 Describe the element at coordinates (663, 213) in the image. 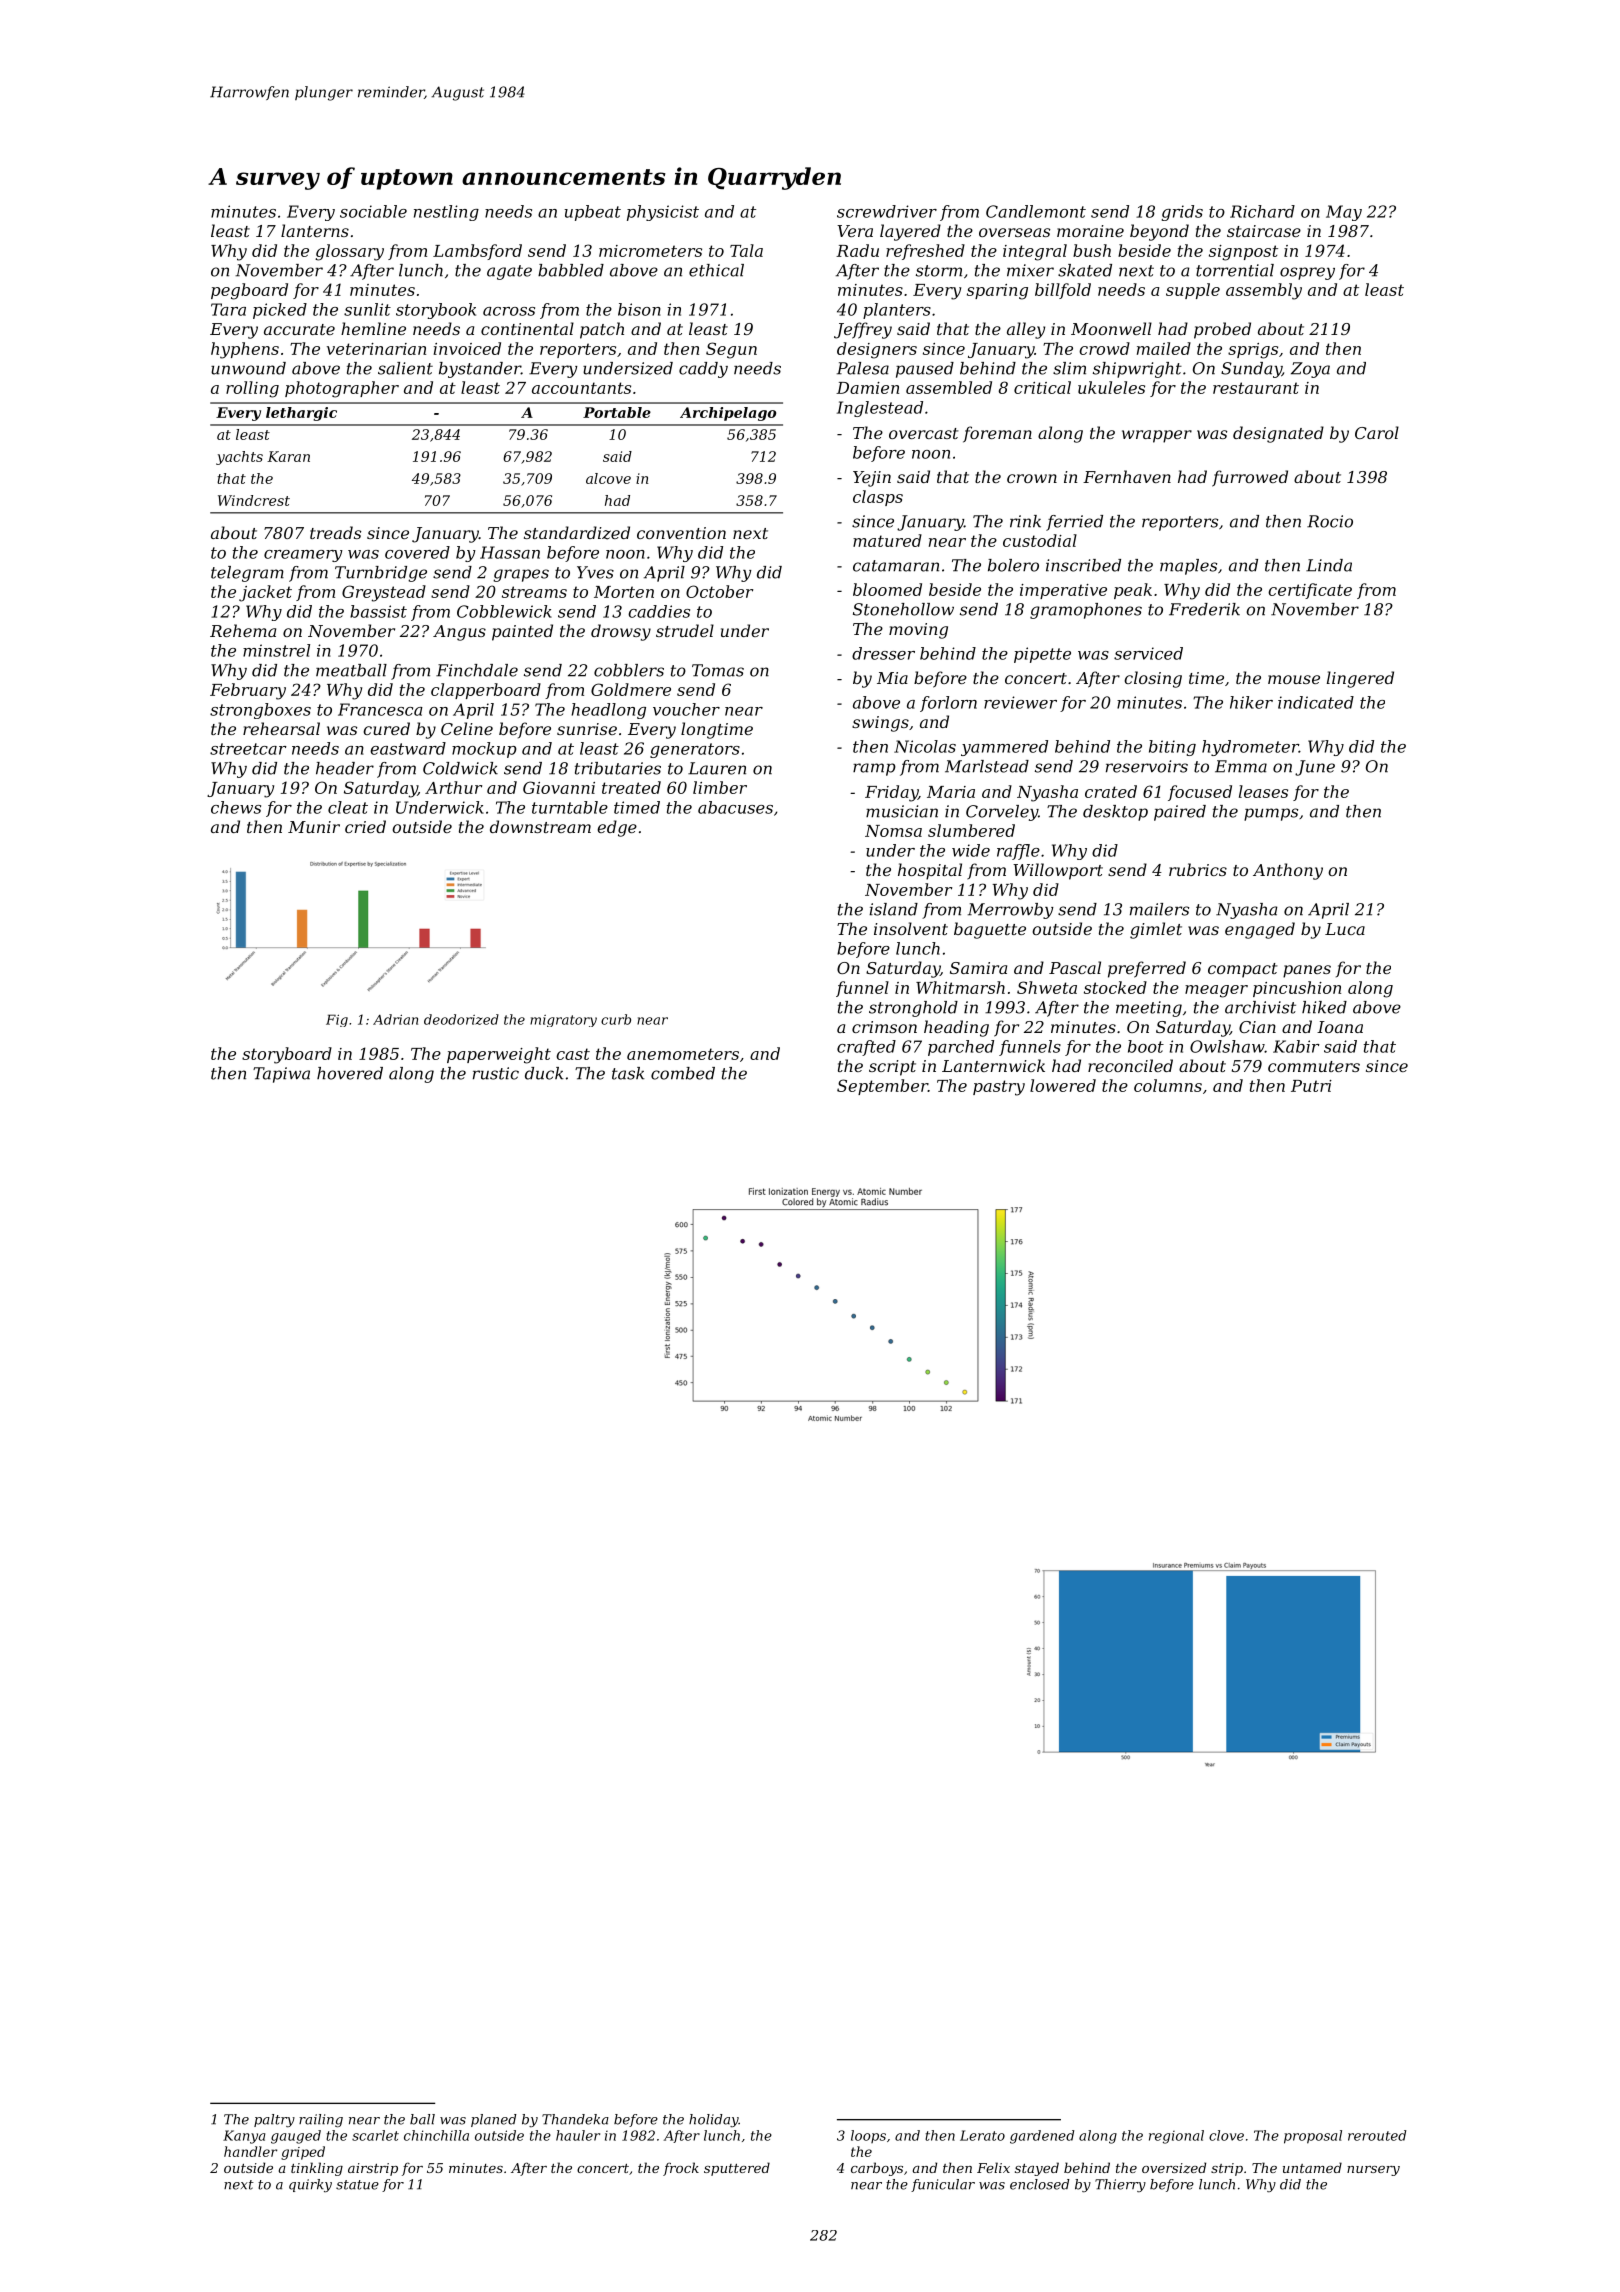

I see `physicist` at that location.
